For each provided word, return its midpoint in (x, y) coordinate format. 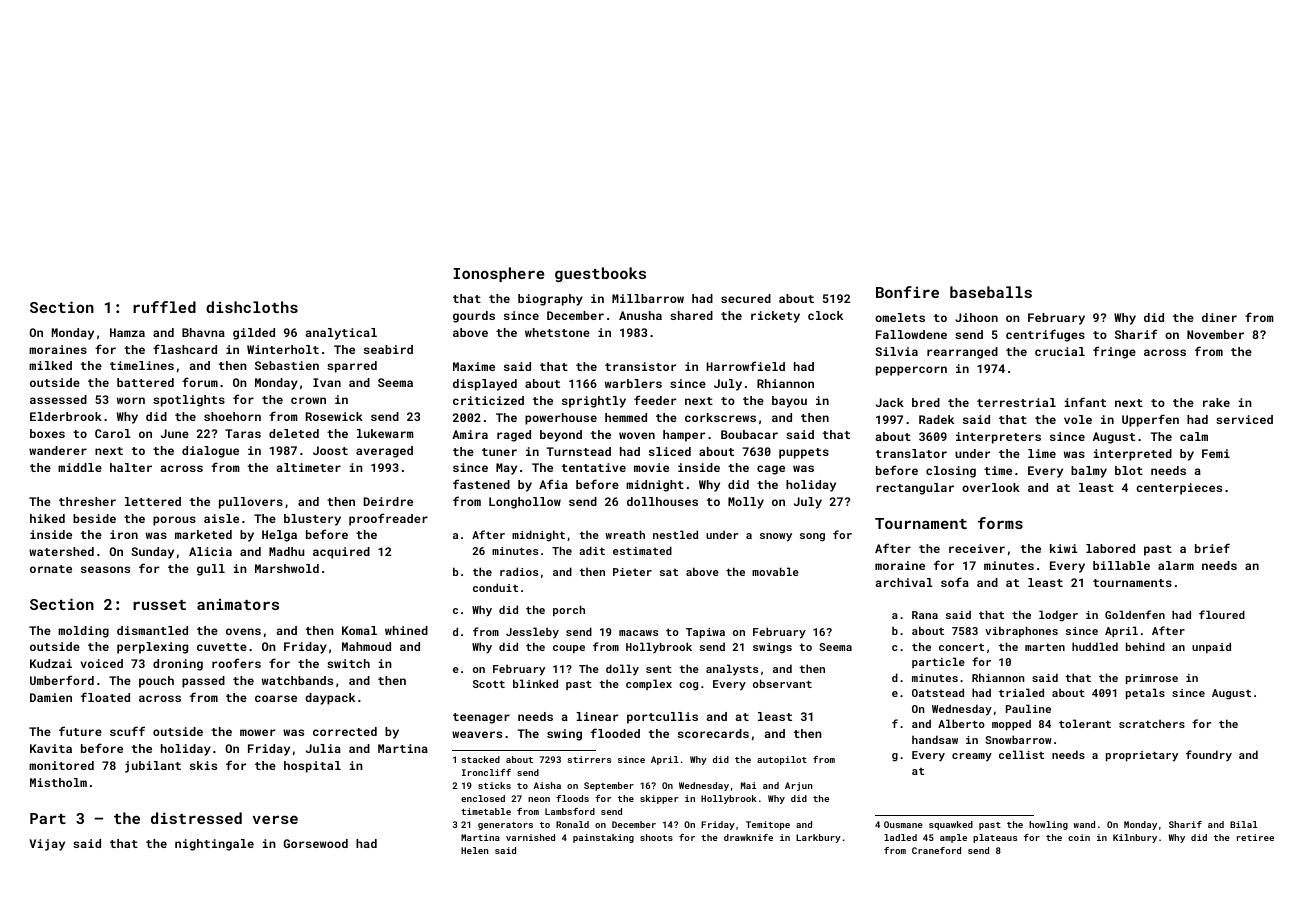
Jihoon (976, 317)
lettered (153, 501)
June (175, 433)
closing (951, 472)
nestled (675, 534)
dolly (622, 670)
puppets (804, 453)
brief (1212, 548)
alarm (1176, 565)
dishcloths (252, 307)
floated (105, 697)
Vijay (47, 845)
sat (669, 572)
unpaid (1211, 647)
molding (83, 632)
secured (746, 298)
